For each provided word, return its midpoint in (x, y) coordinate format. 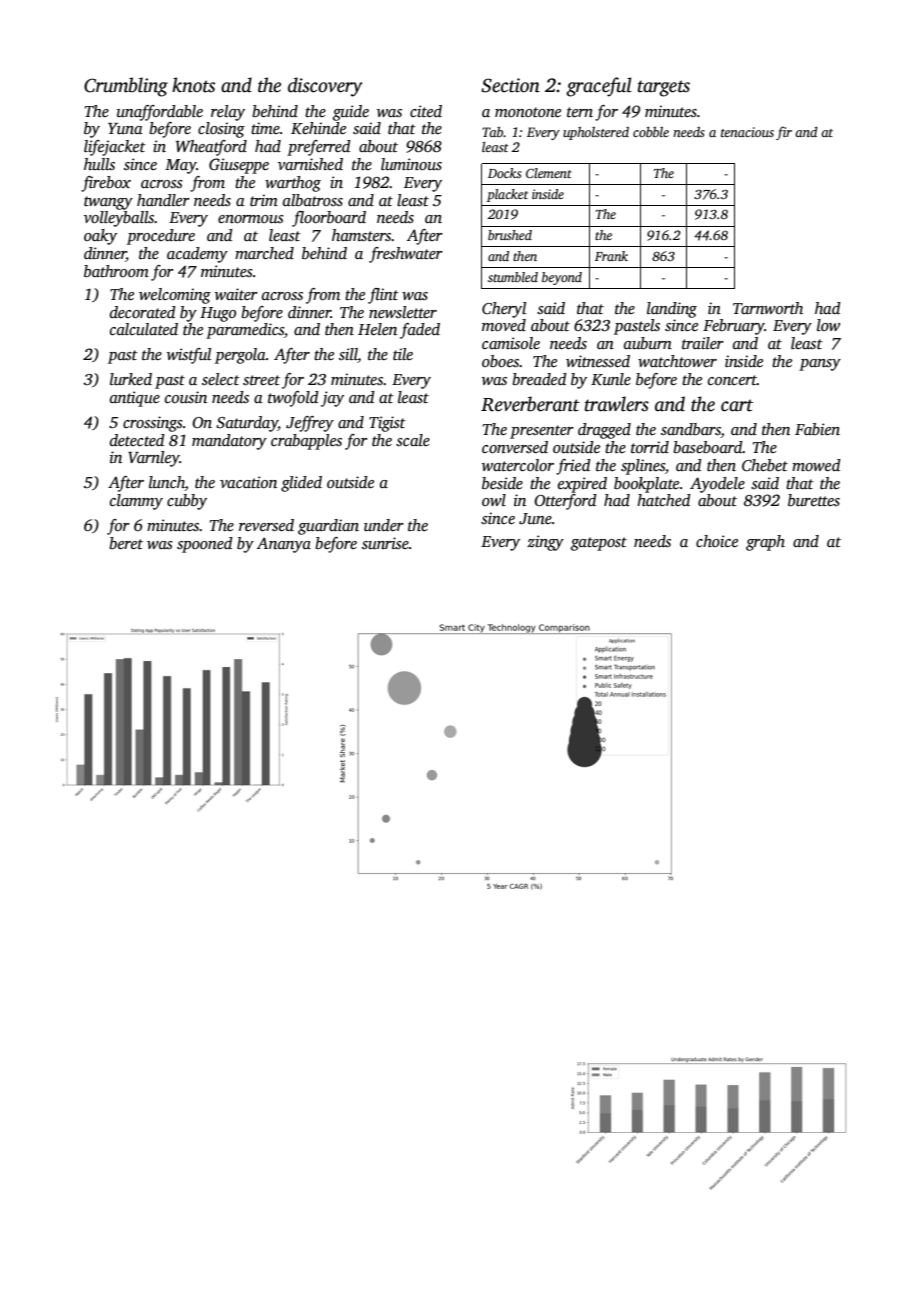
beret (126, 543)
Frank (611, 256)
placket (507, 195)
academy (197, 255)
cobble (651, 132)
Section (510, 85)
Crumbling (126, 87)
